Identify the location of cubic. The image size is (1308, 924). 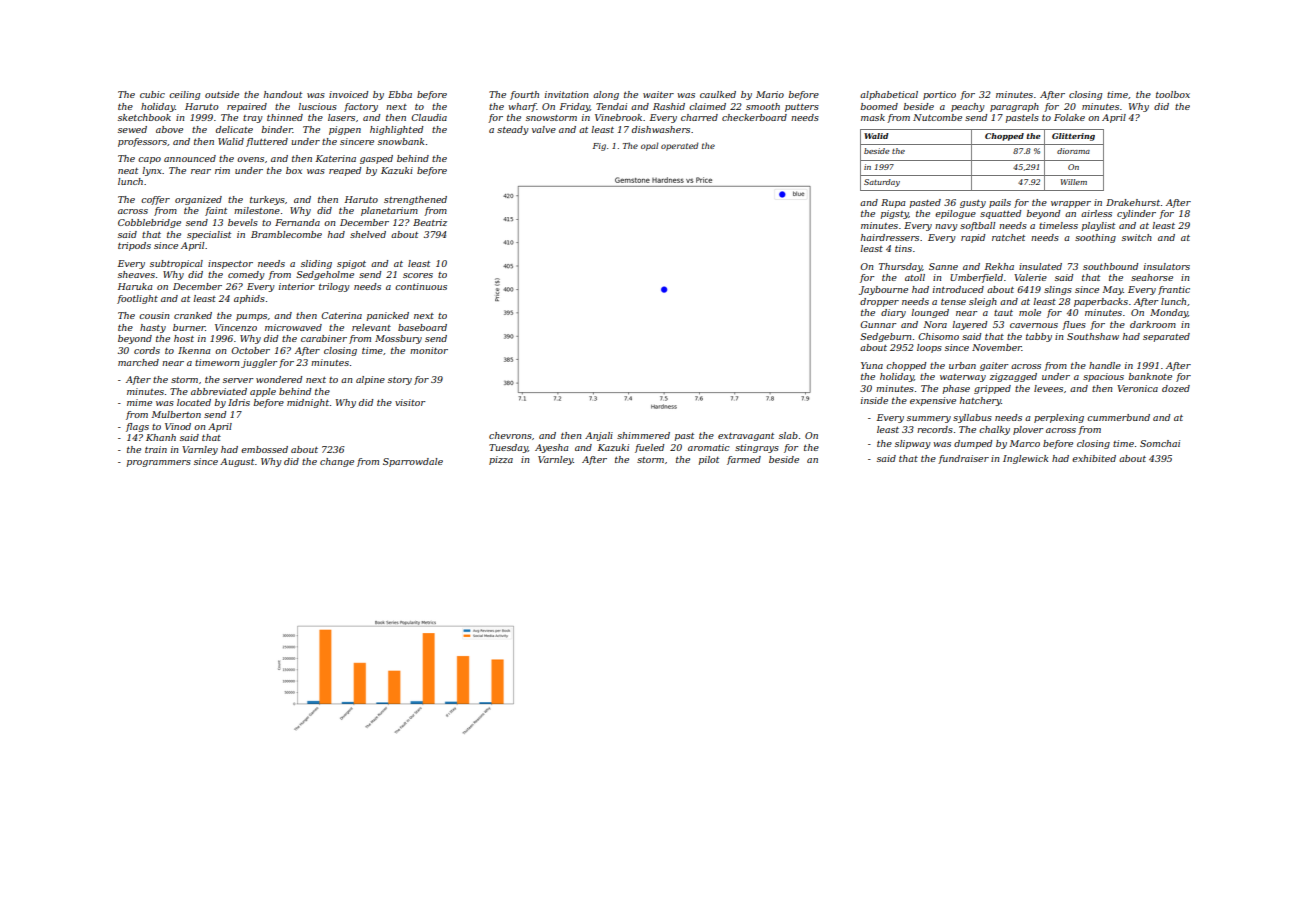
(152, 94).
